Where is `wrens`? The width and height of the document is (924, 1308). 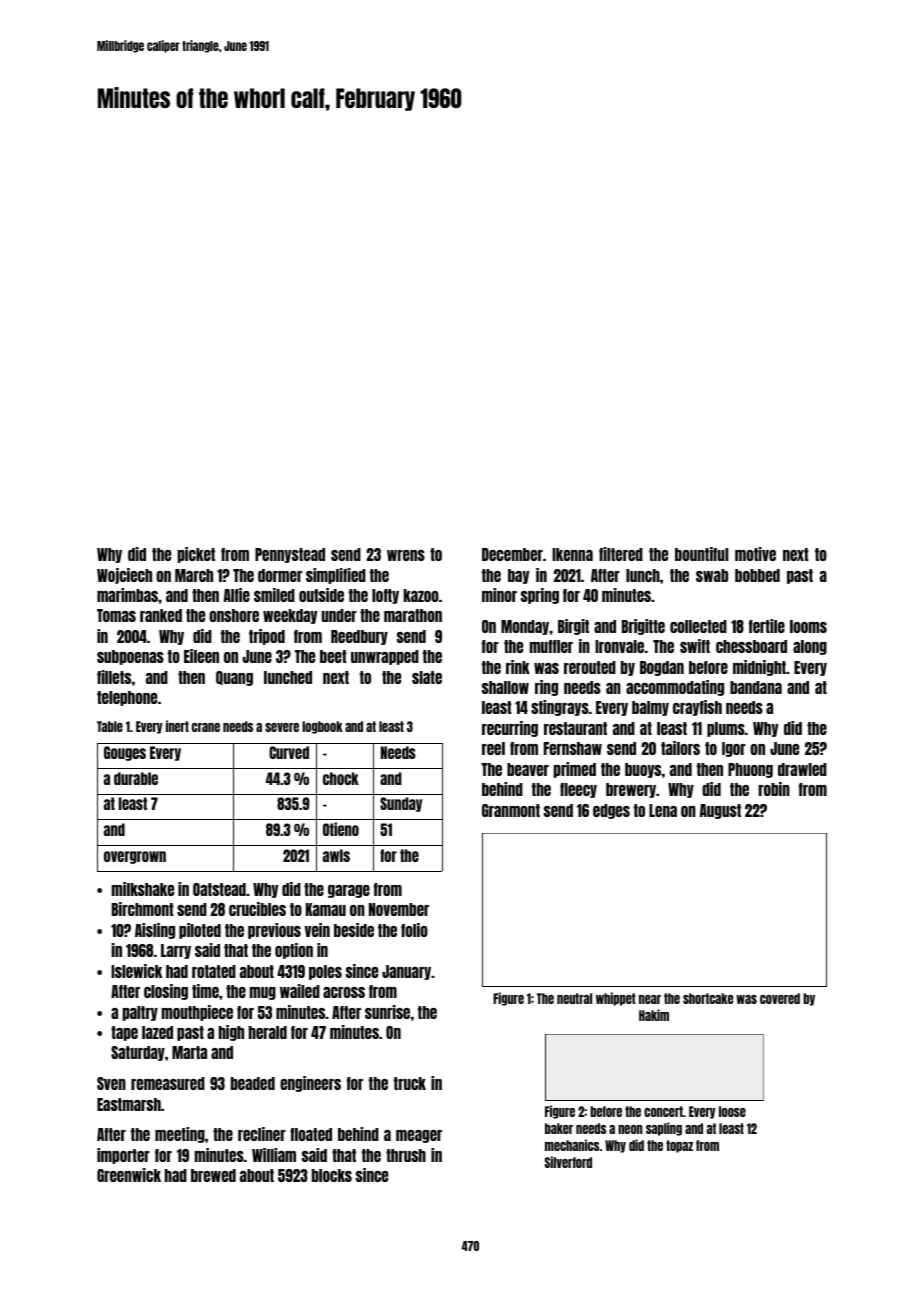 wrens is located at coordinates (406, 555).
